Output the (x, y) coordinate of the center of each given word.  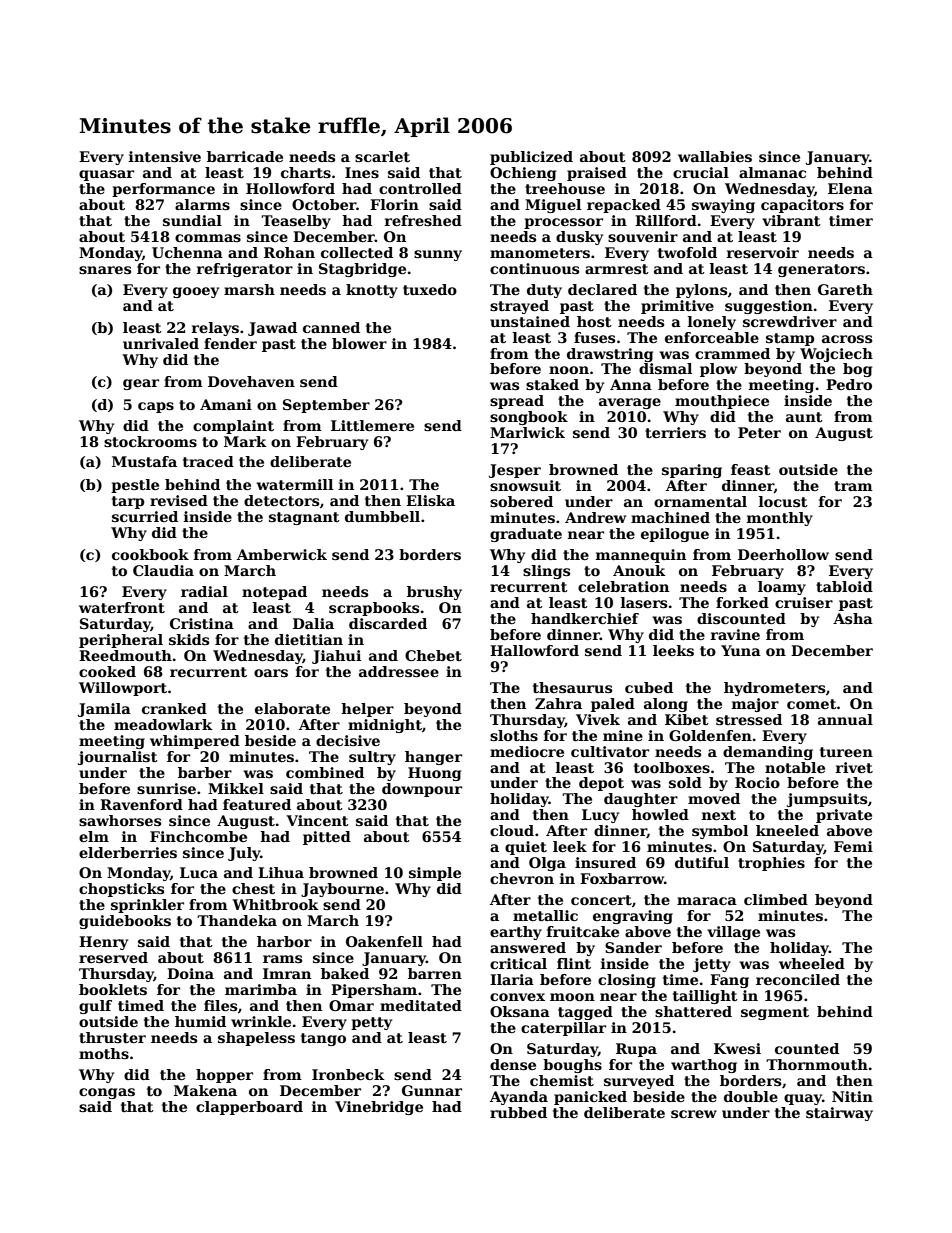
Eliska (430, 500)
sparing (692, 471)
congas (107, 1093)
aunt (804, 417)
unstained (530, 321)
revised (179, 500)
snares (105, 270)
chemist (562, 1080)
